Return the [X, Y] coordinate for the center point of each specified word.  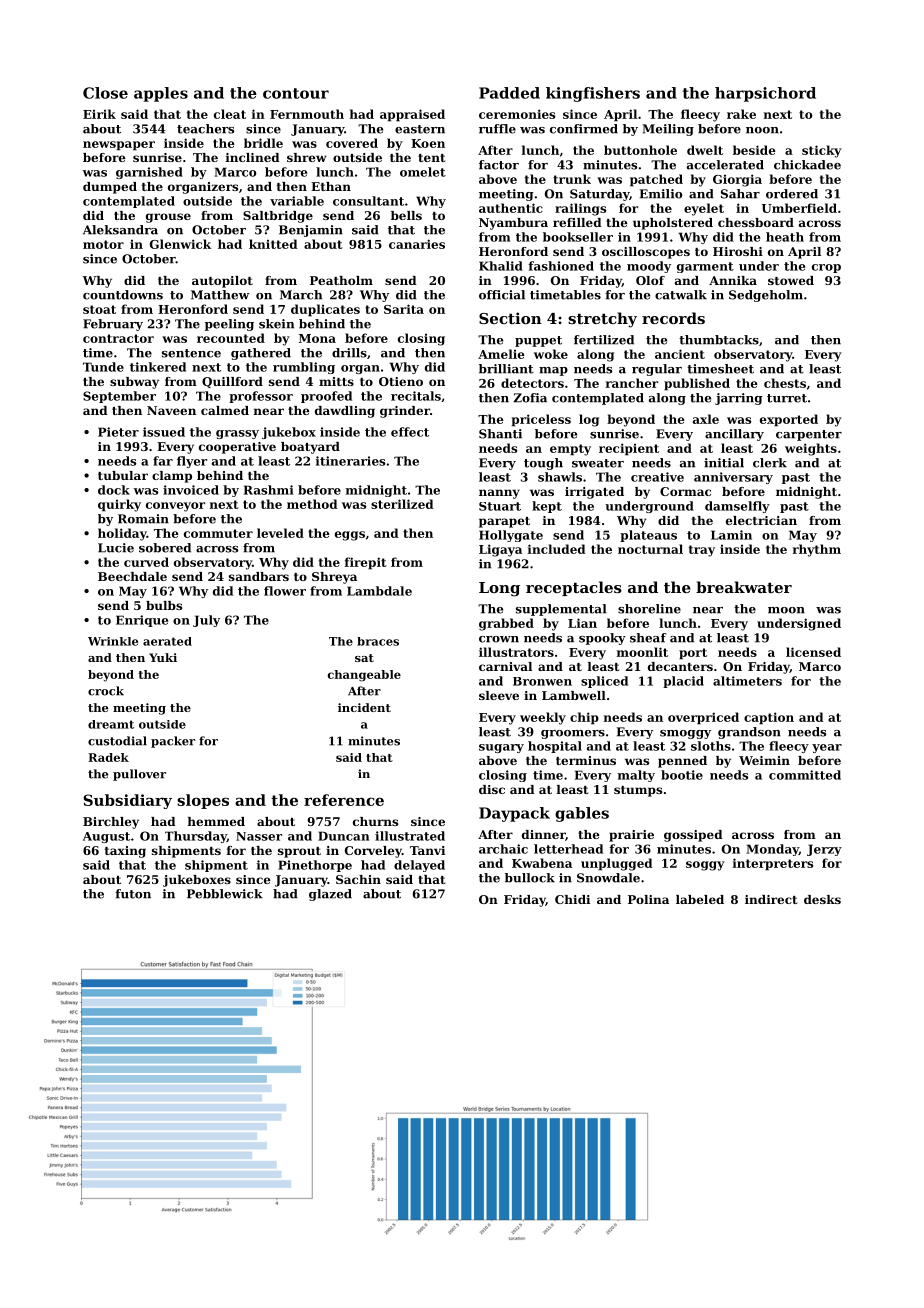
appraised [412, 115]
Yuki [163, 657]
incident [364, 707]
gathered [261, 354]
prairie [631, 836]
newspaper [119, 146]
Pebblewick [225, 894]
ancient [680, 354]
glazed [330, 895]
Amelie [501, 354]
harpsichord [765, 94]
